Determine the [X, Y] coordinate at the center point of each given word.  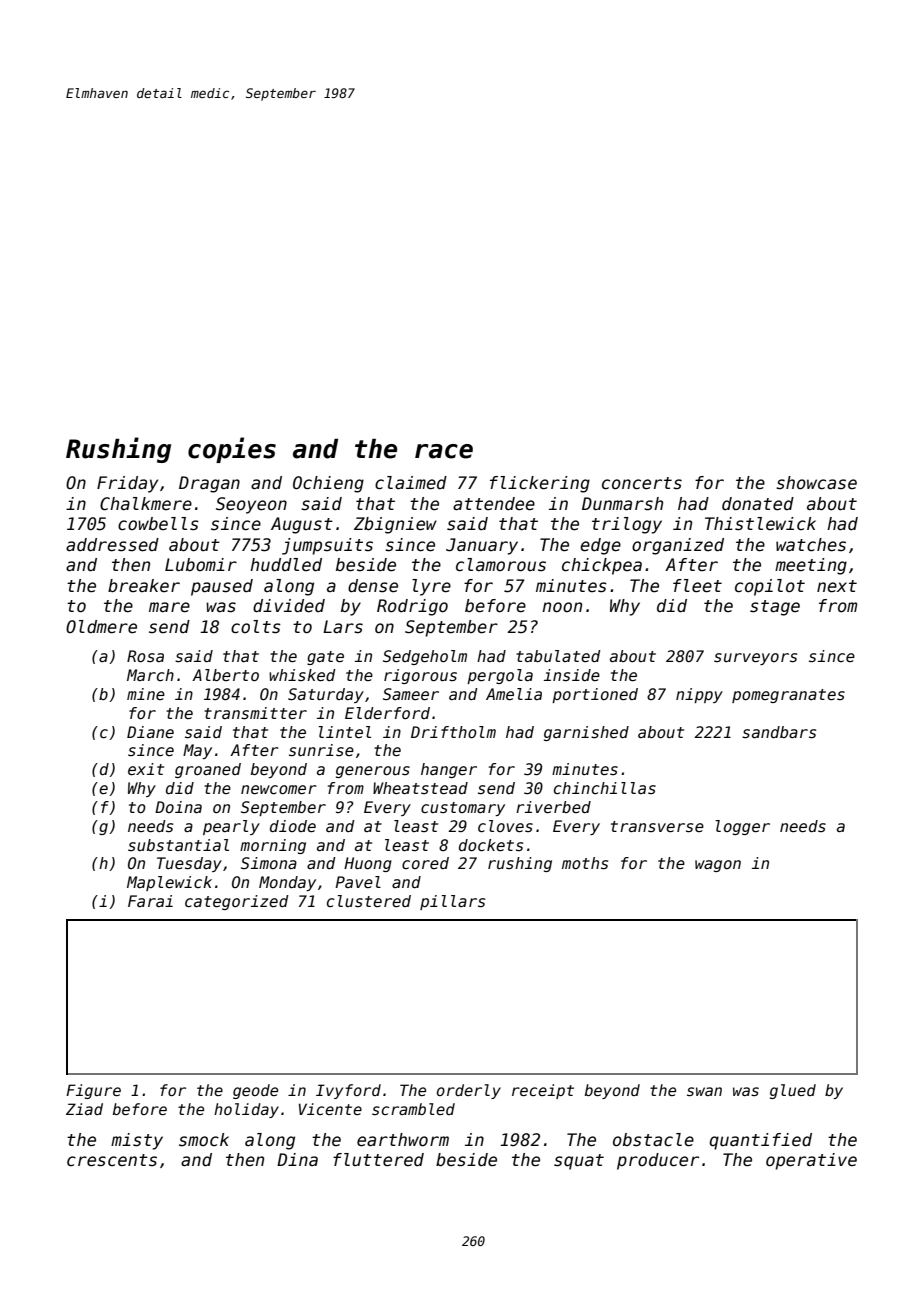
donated [758, 504]
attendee [494, 504]
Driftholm [453, 732]
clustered [369, 901]
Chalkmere [146, 504]
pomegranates [788, 696]
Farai [150, 901]
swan [704, 1091]
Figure [93, 1091]
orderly [469, 1091]
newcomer [279, 790]
